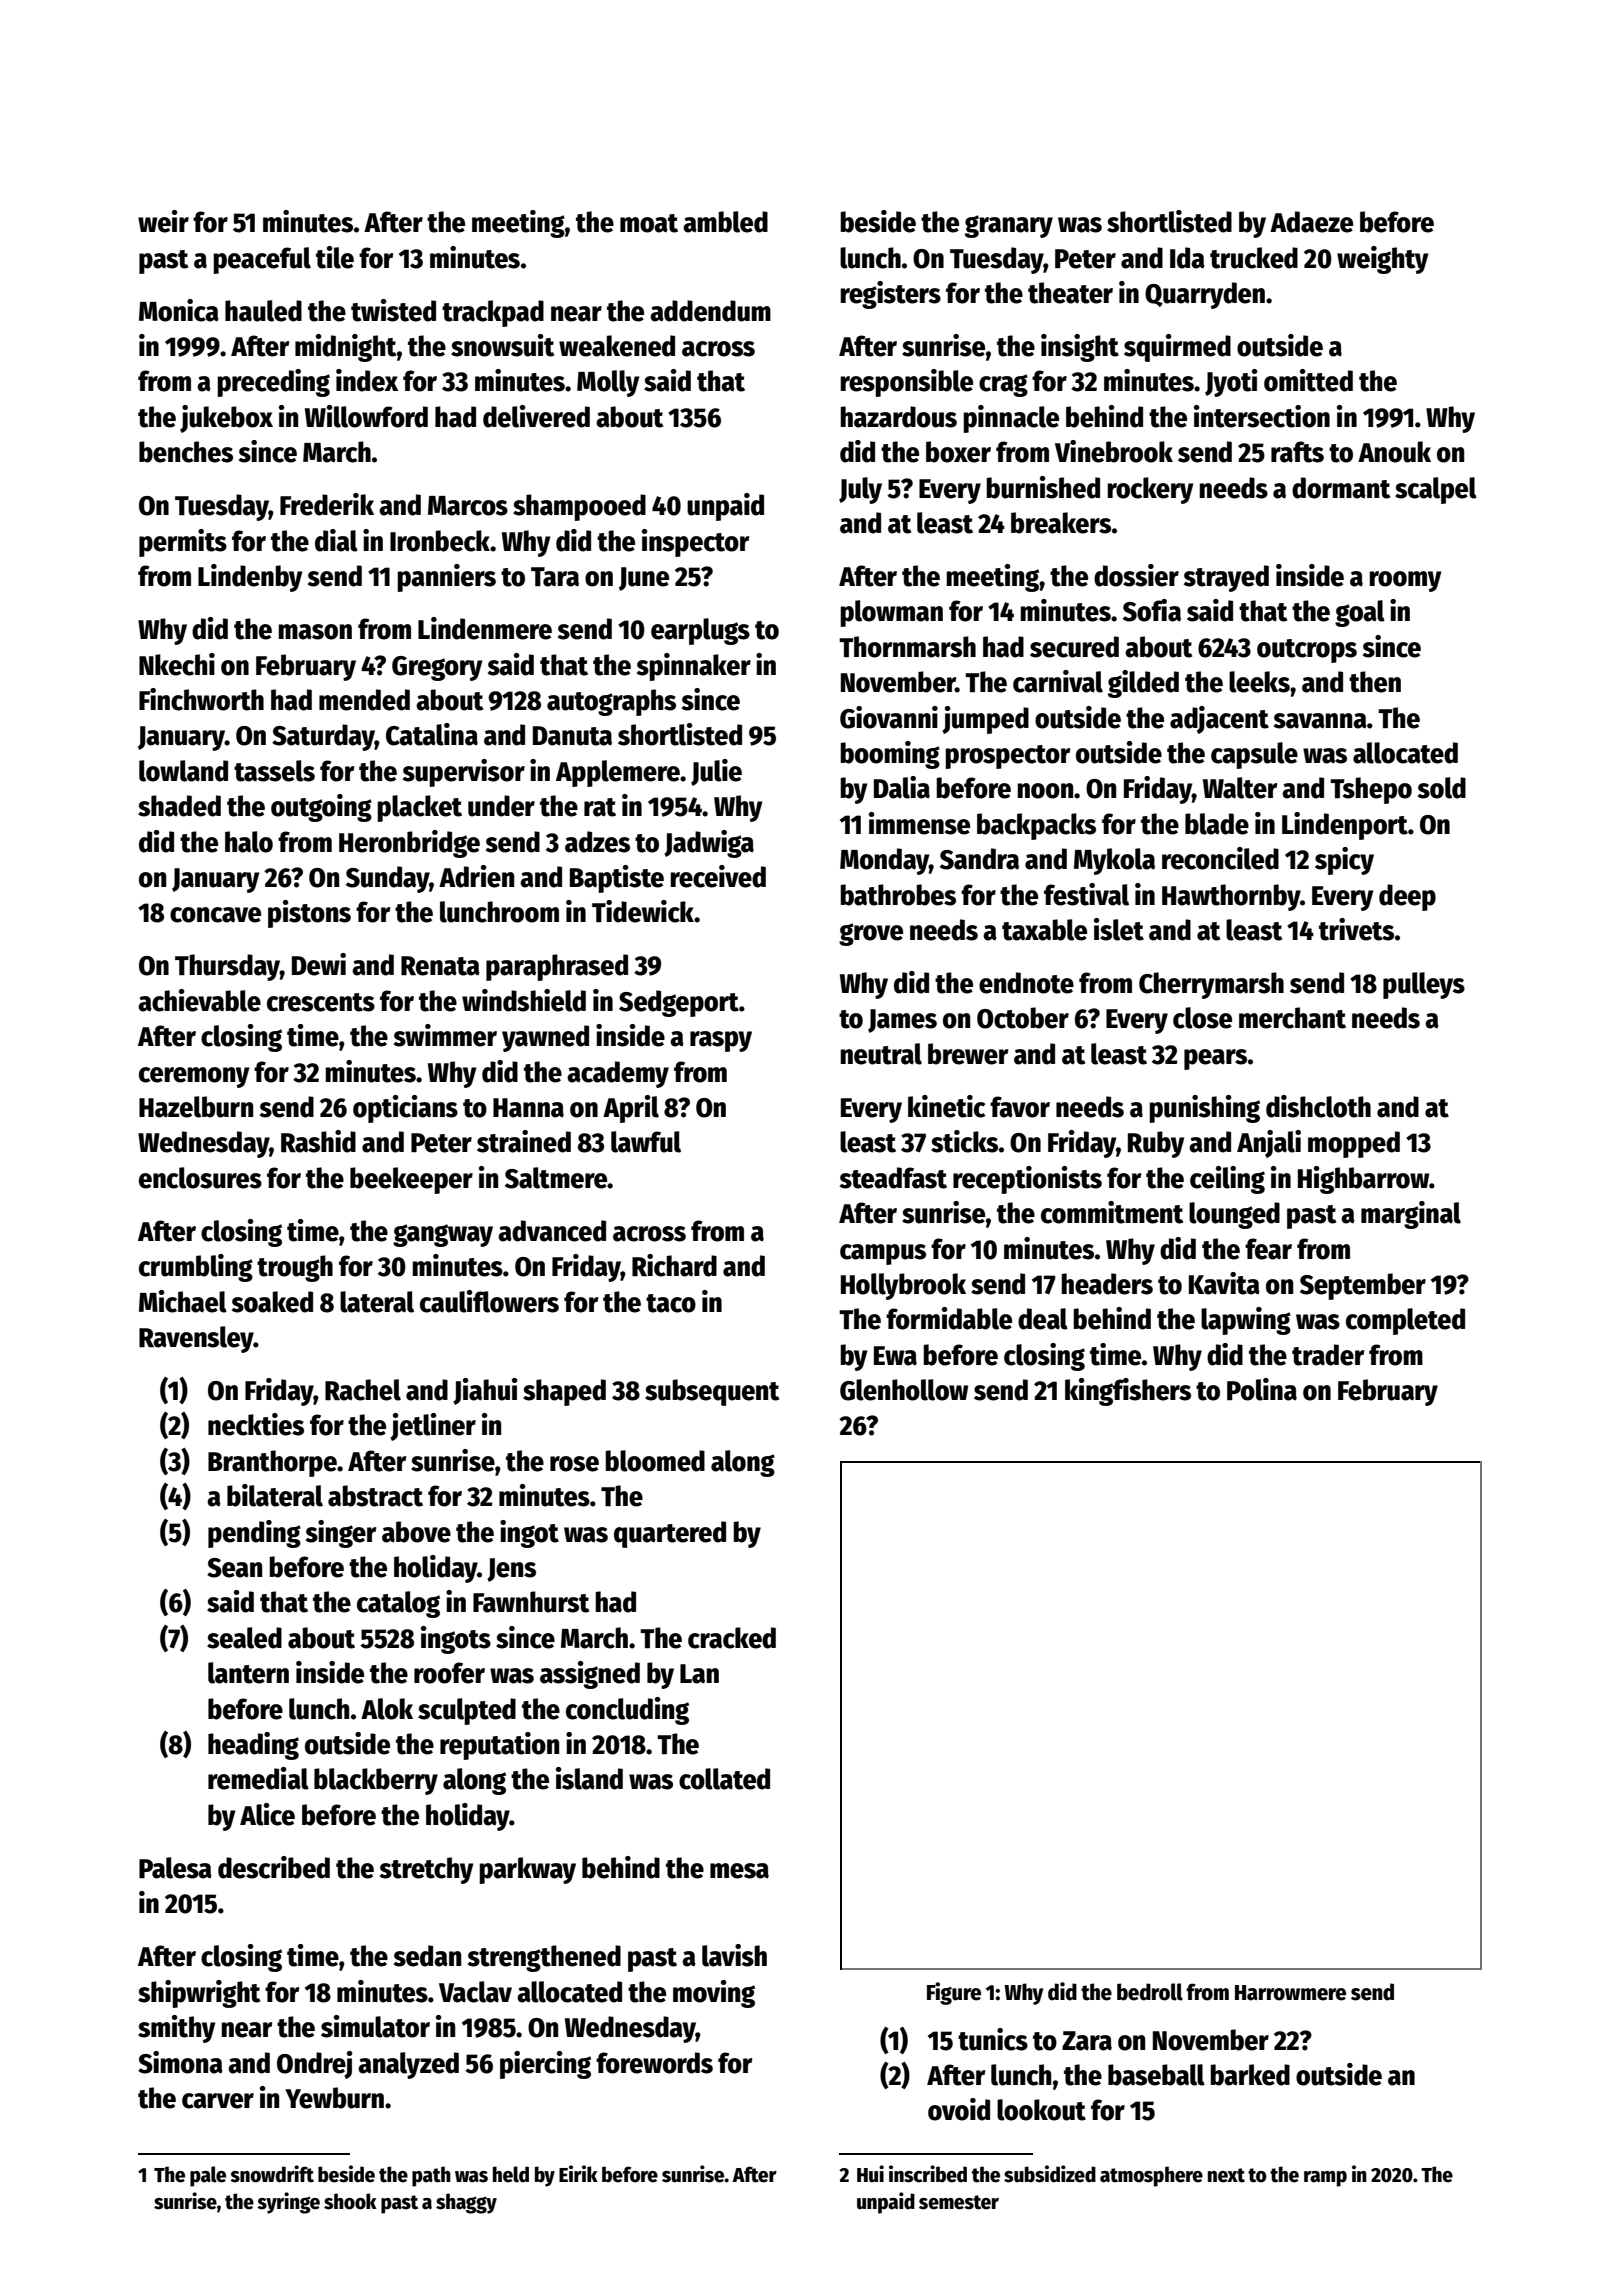  I want to click on marginal, so click(1411, 1215).
